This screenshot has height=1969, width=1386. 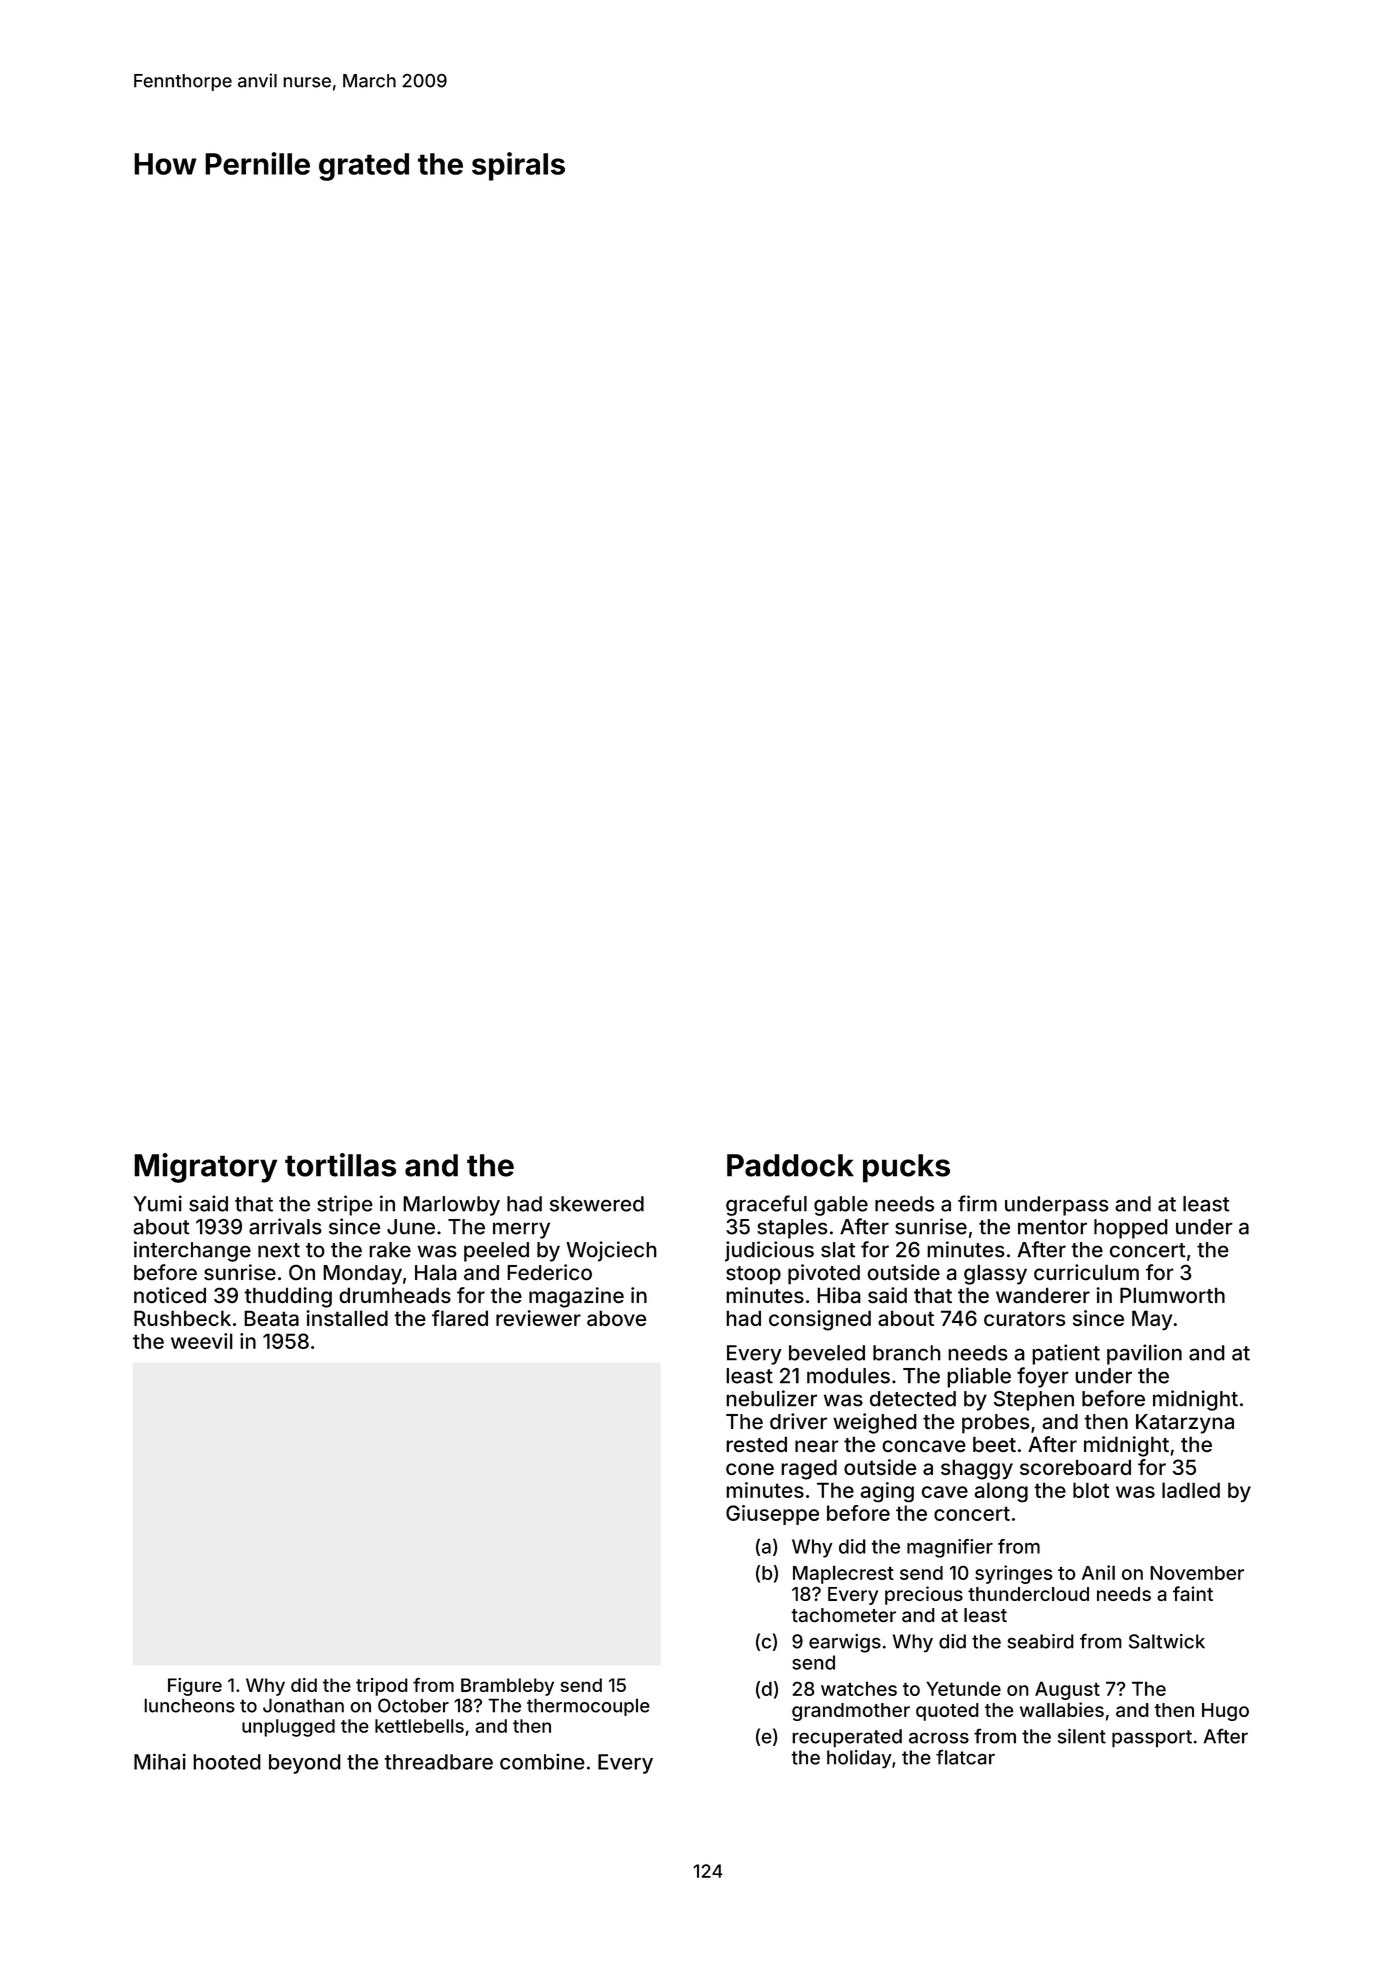 I want to click on Plumworth, so click(x=1172, y=1295).
